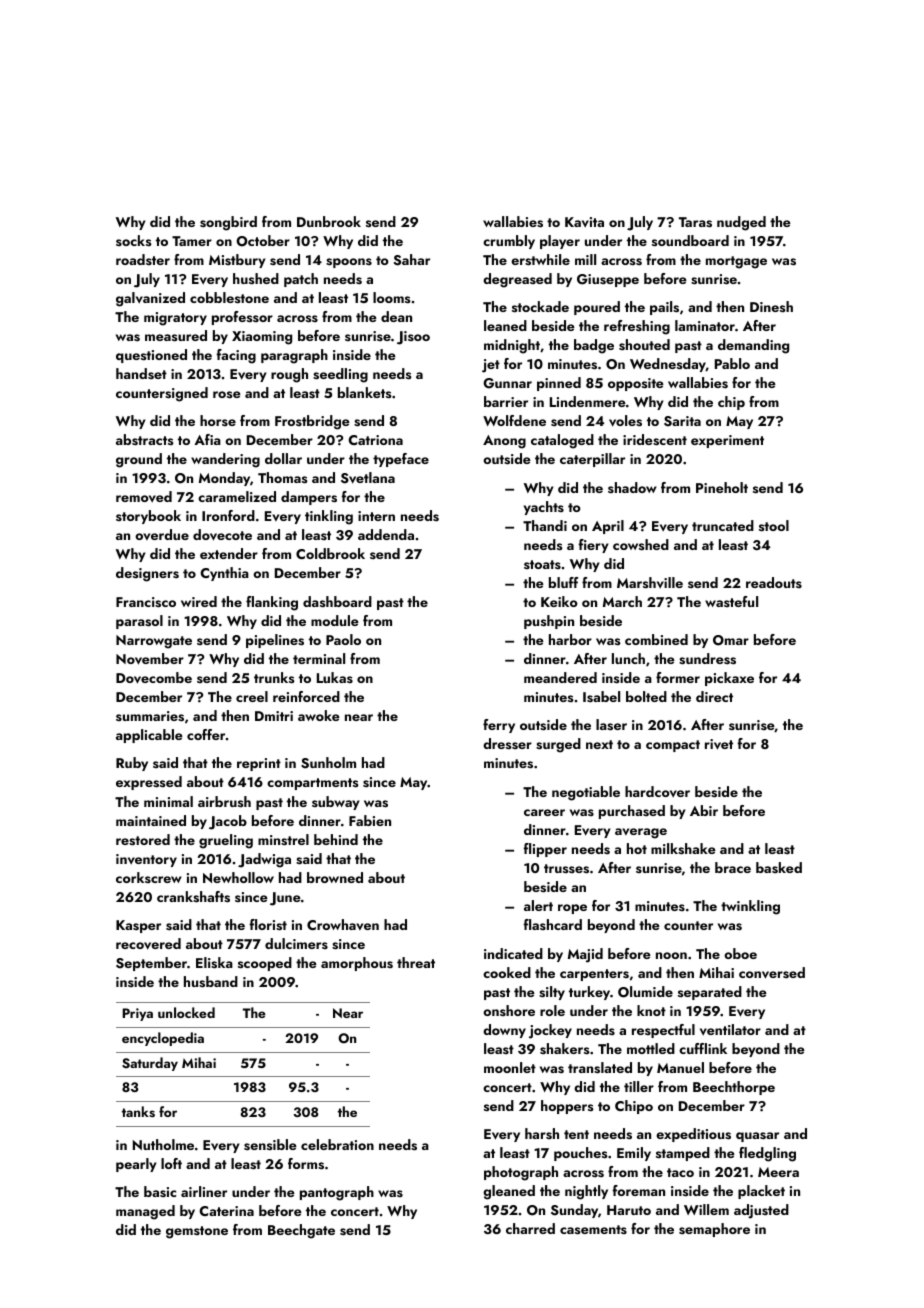 This image has width=924, height=1308. What do you see at coordinates (256, 278) in the image?
I see `hushed` at bounding box center [256, 278].
